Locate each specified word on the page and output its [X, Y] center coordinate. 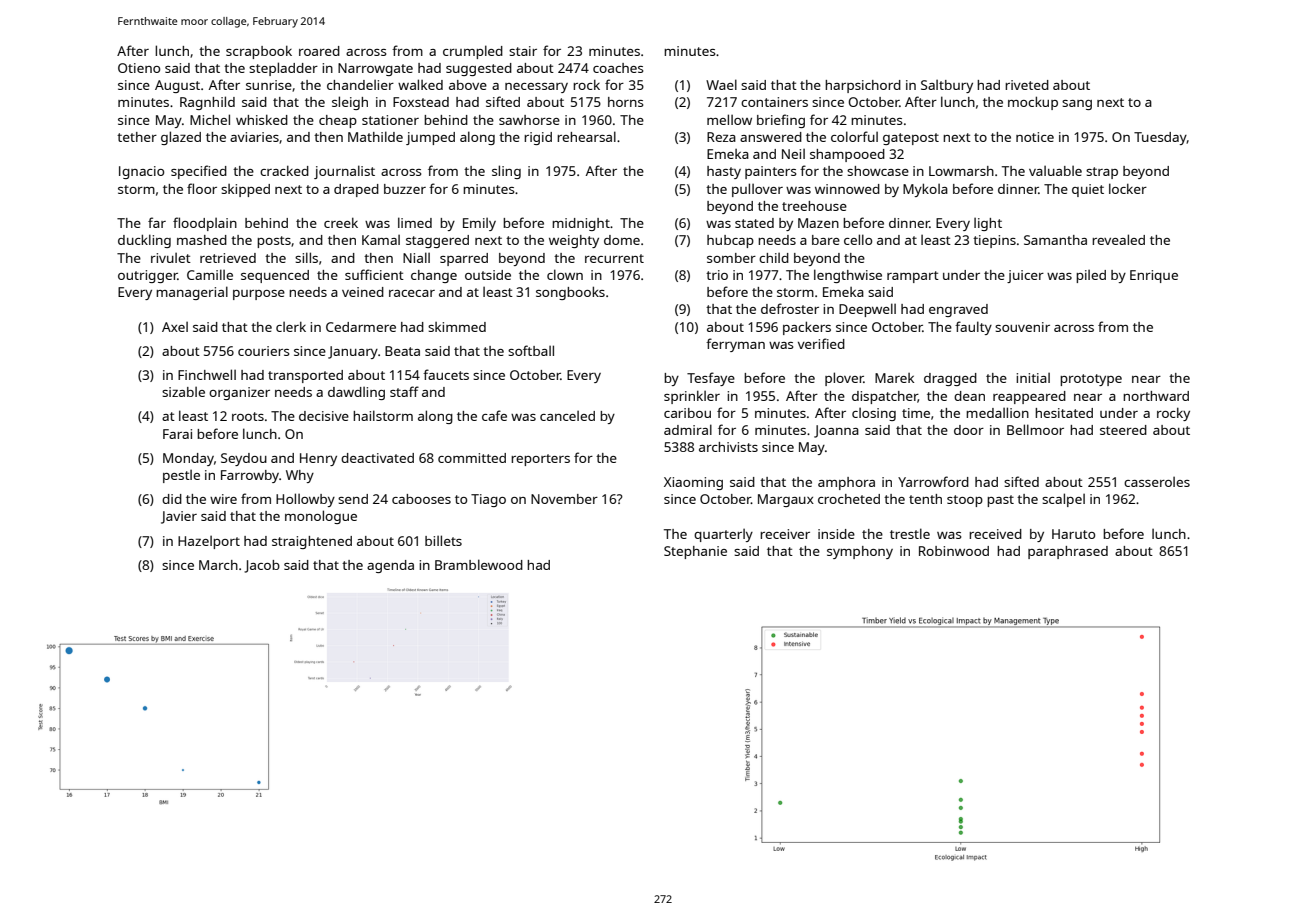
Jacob [262, 566]
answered [771, 137]
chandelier [360, 85]
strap [1102, 173]
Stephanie [695, 552]
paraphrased [1068, 552]
